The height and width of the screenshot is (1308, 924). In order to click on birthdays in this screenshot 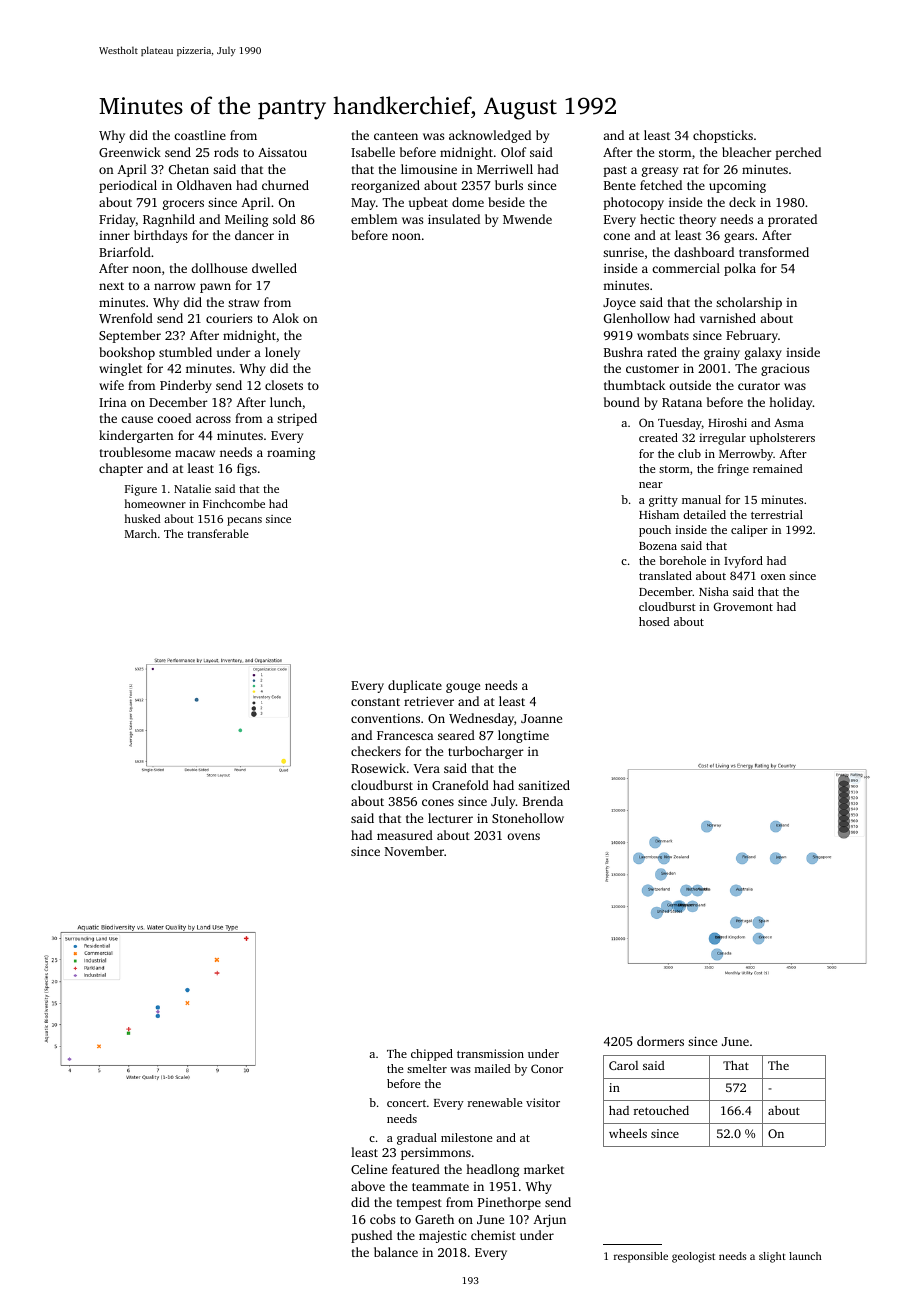, I will do `click(160, 236)`.
